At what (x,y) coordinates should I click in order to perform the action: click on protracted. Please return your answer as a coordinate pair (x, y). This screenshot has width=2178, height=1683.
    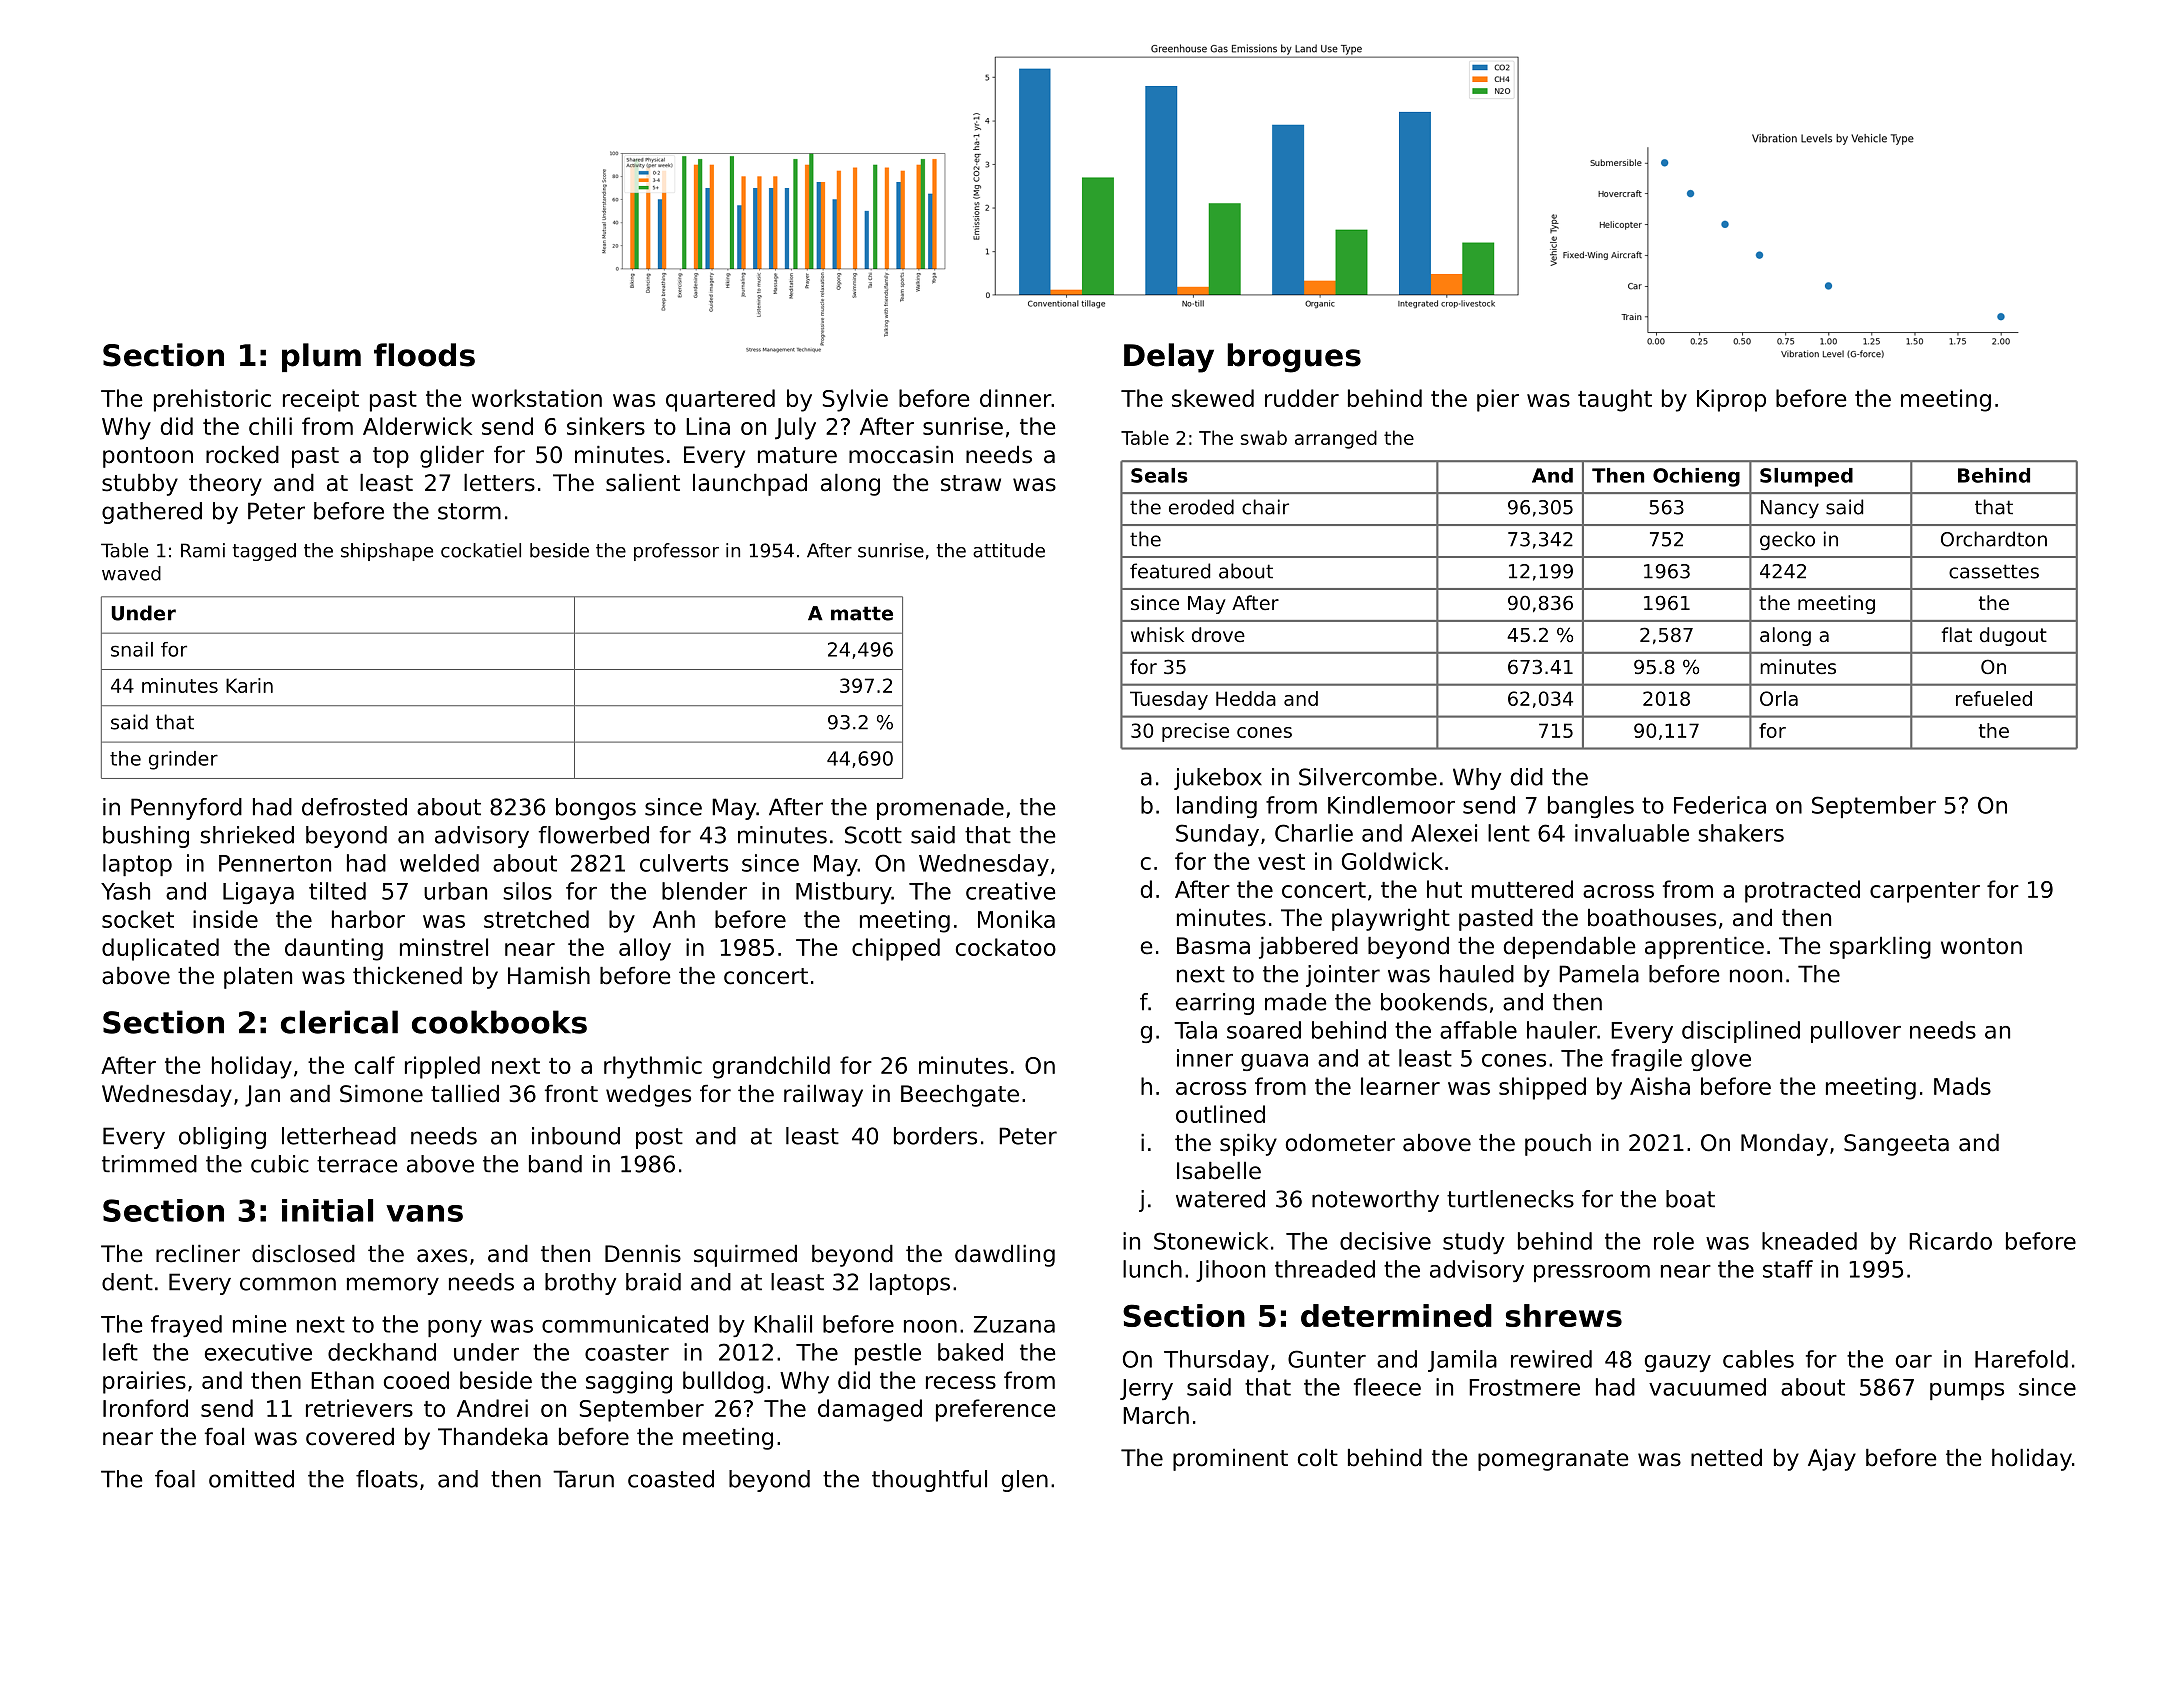
    Looking at the image, I should click on (1802, 891).
